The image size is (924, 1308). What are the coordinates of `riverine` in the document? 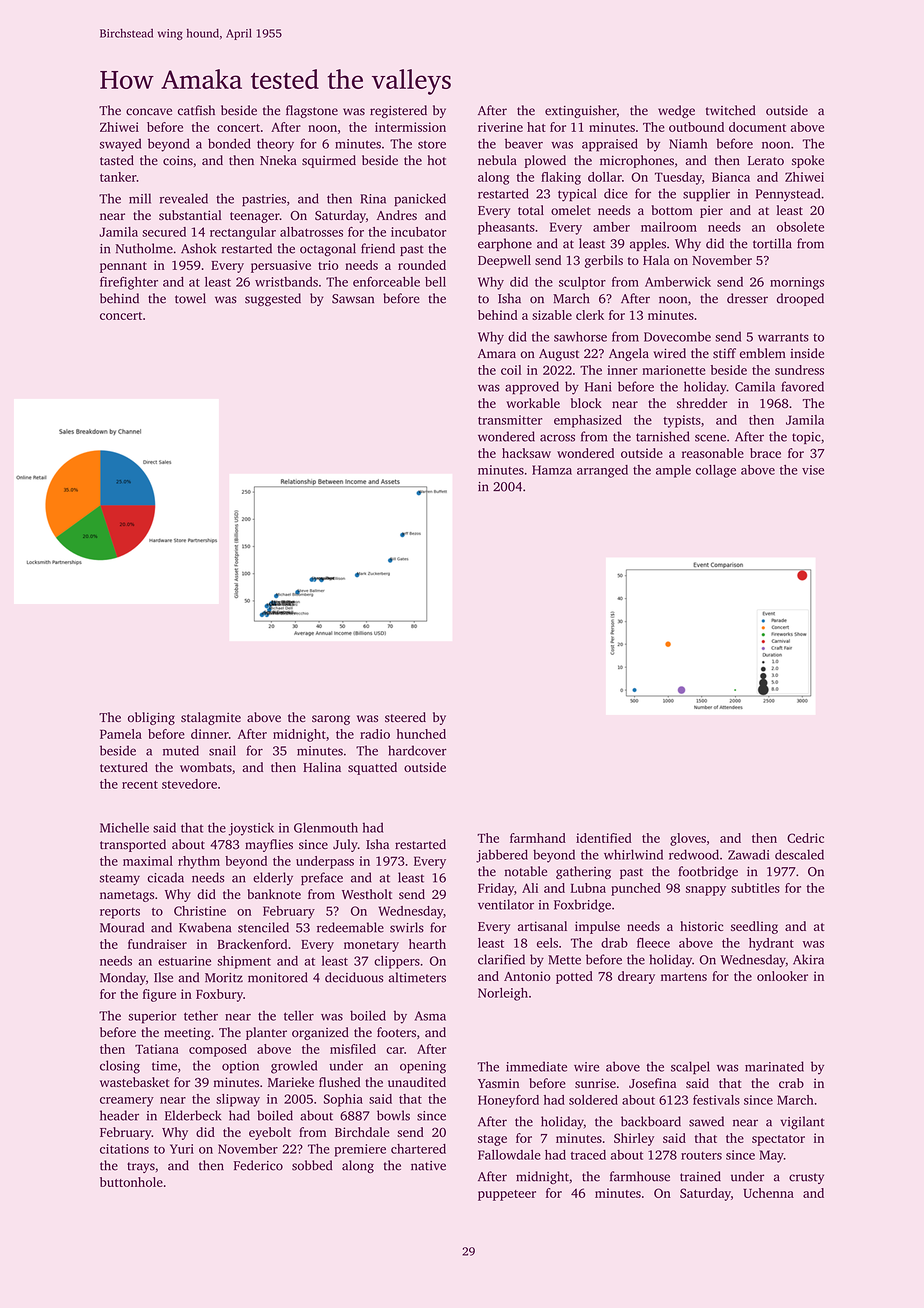 It's located at (500, 127).
